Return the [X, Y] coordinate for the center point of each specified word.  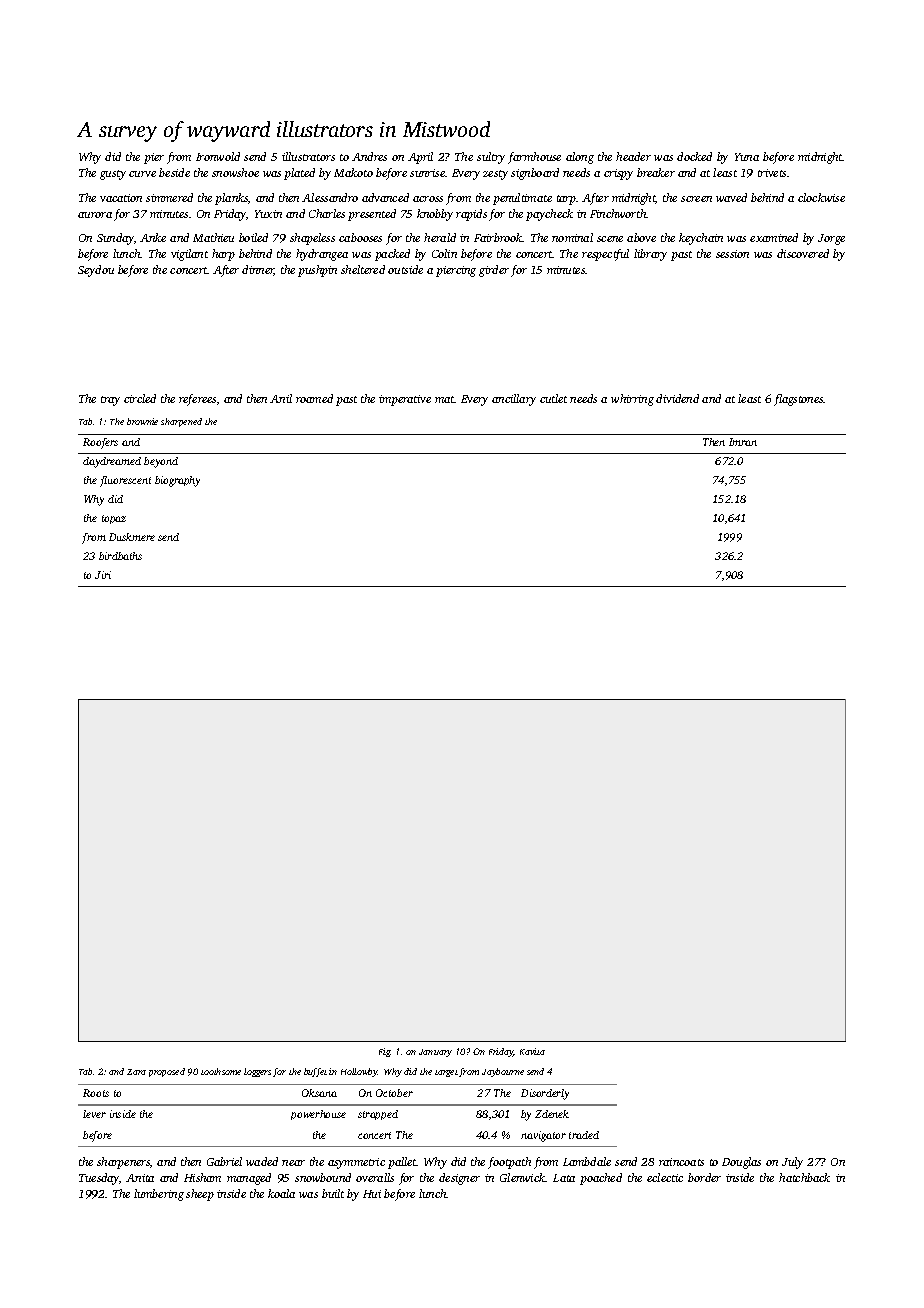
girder [494, 271]
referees [197, 400]
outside [405, 269]
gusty [113, 175]
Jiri [103, 575]
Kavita [532, 1051]
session [732, 254]
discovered [803, 253]
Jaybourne [503, 1072]
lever [94, 1114]
